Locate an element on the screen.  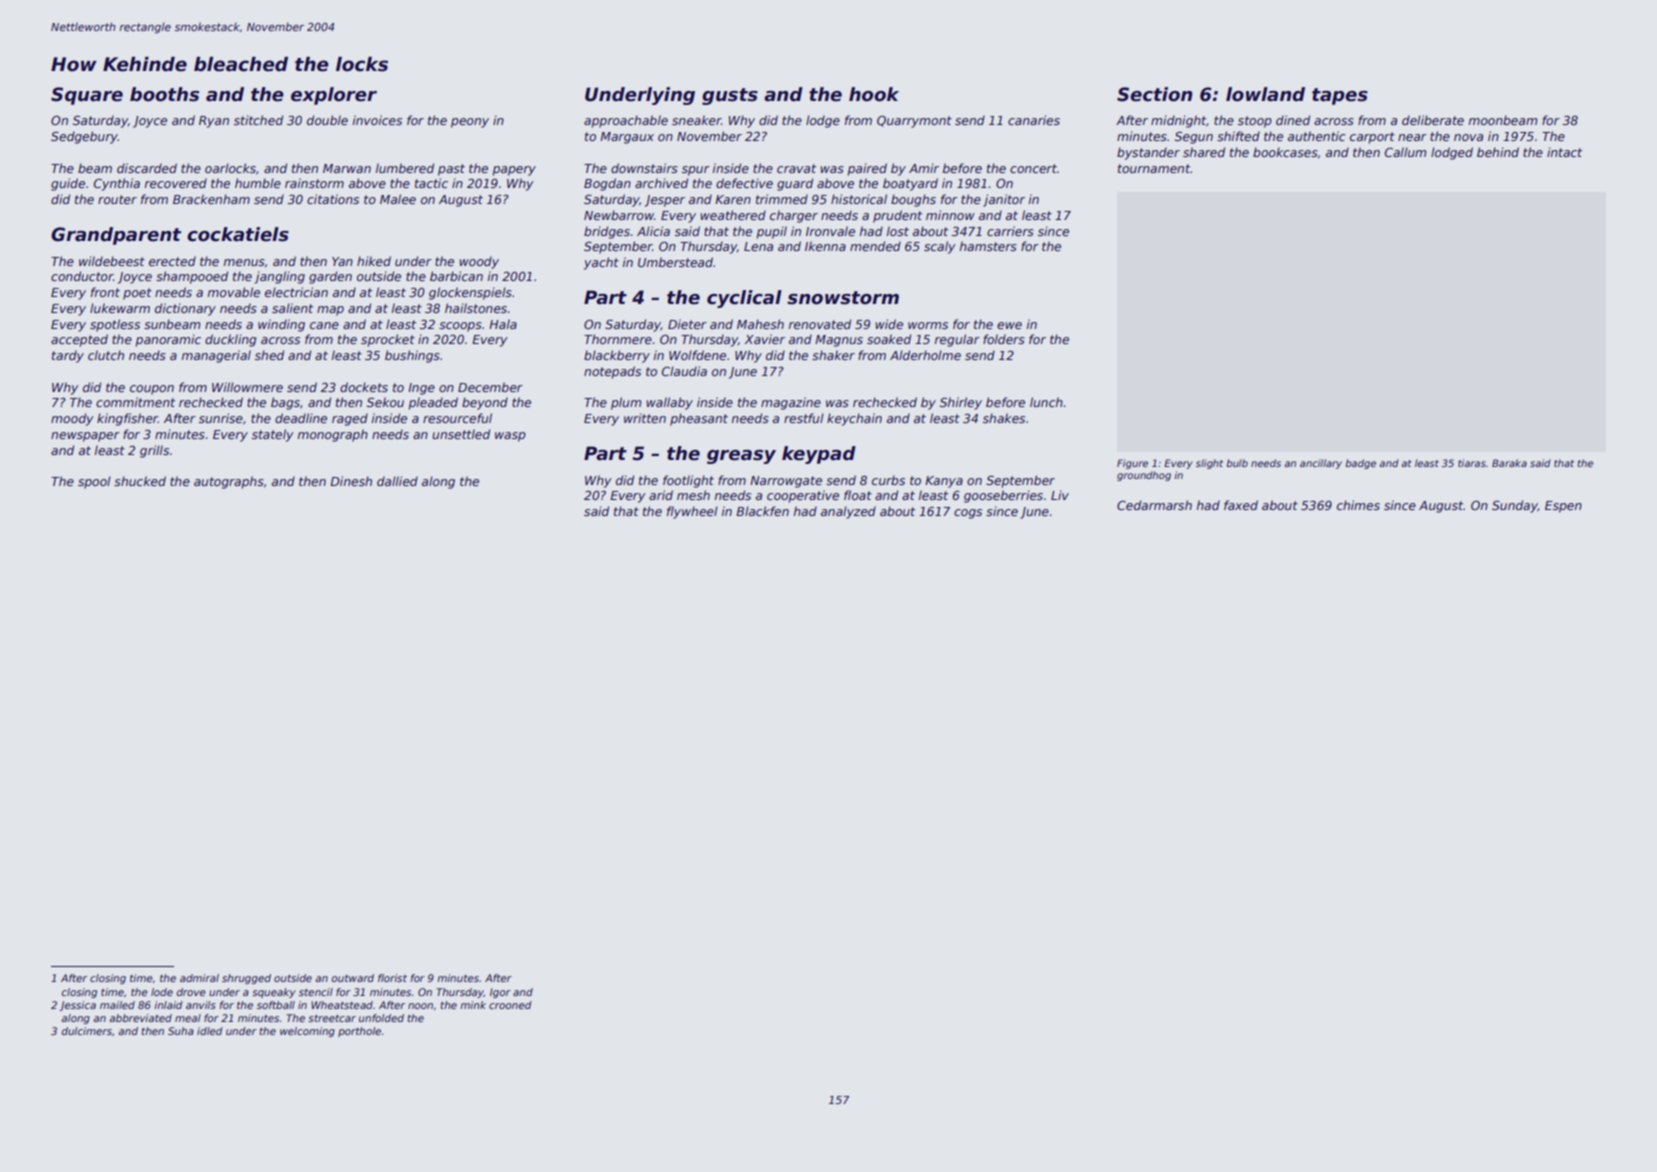
welcoming is located at coordinates (307, 1032).
